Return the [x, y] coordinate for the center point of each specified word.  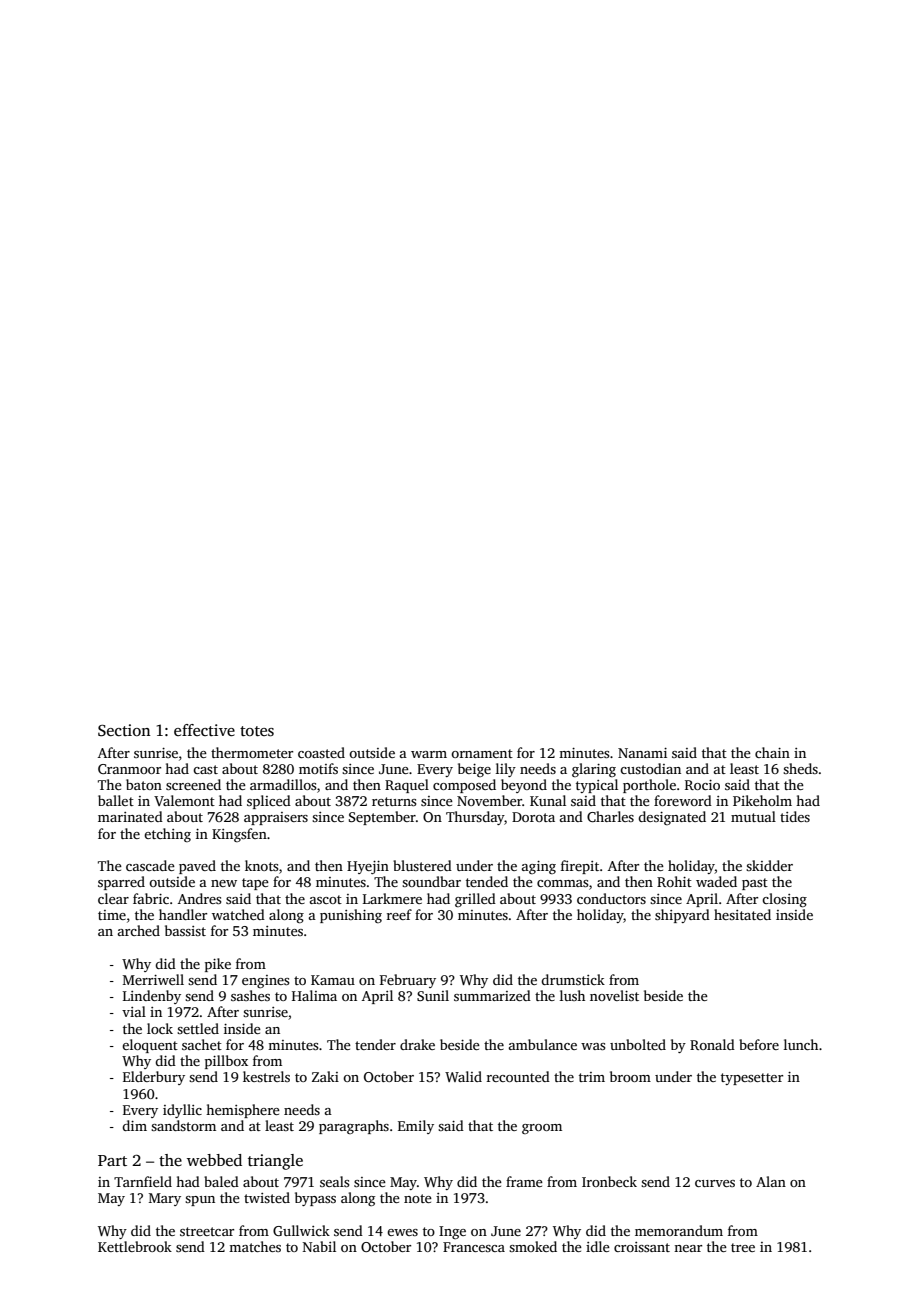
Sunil [433, 995]
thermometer [252, 752]
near [688, 1248]
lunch [801, 1044]
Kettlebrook [135, 1246]
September [382, 818]
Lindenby [152, 997]
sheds [800, 768]
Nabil [319, 1246]
